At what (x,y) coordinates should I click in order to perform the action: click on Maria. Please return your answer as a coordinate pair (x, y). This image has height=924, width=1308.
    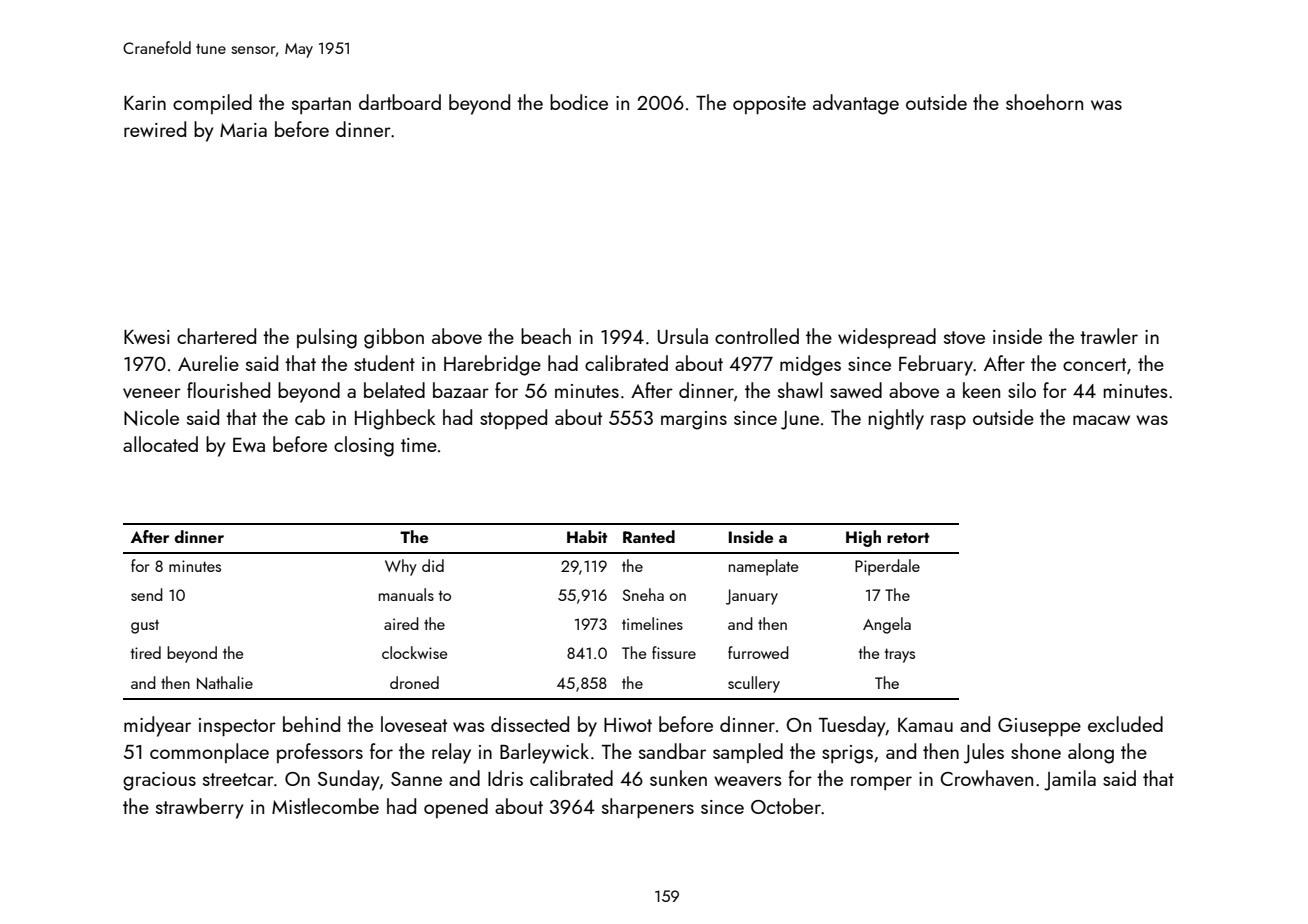
    Looking at the image, I should click on (243, 130).
